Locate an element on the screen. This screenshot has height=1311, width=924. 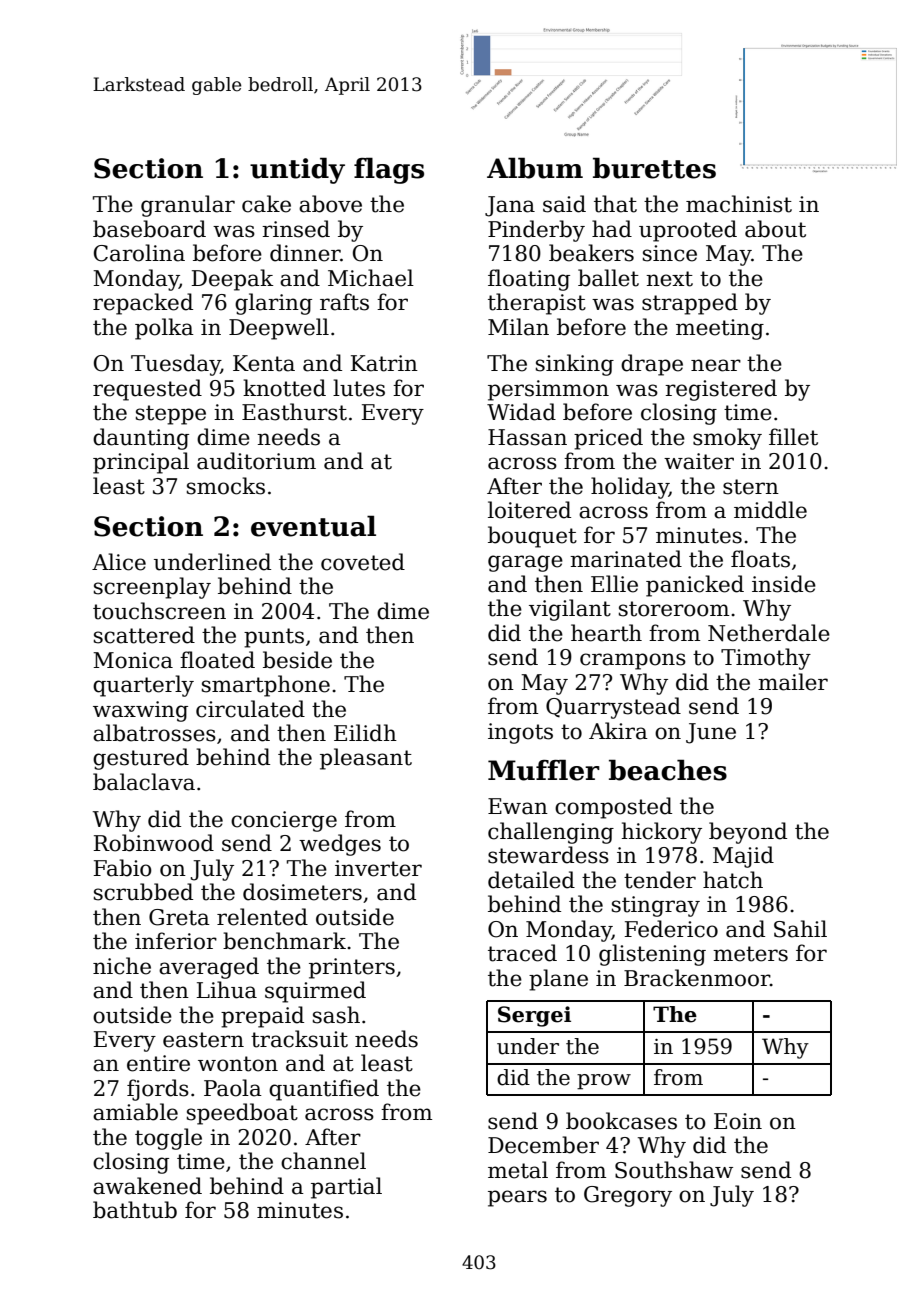
Eilidh is located at coordinates (365, 733).
